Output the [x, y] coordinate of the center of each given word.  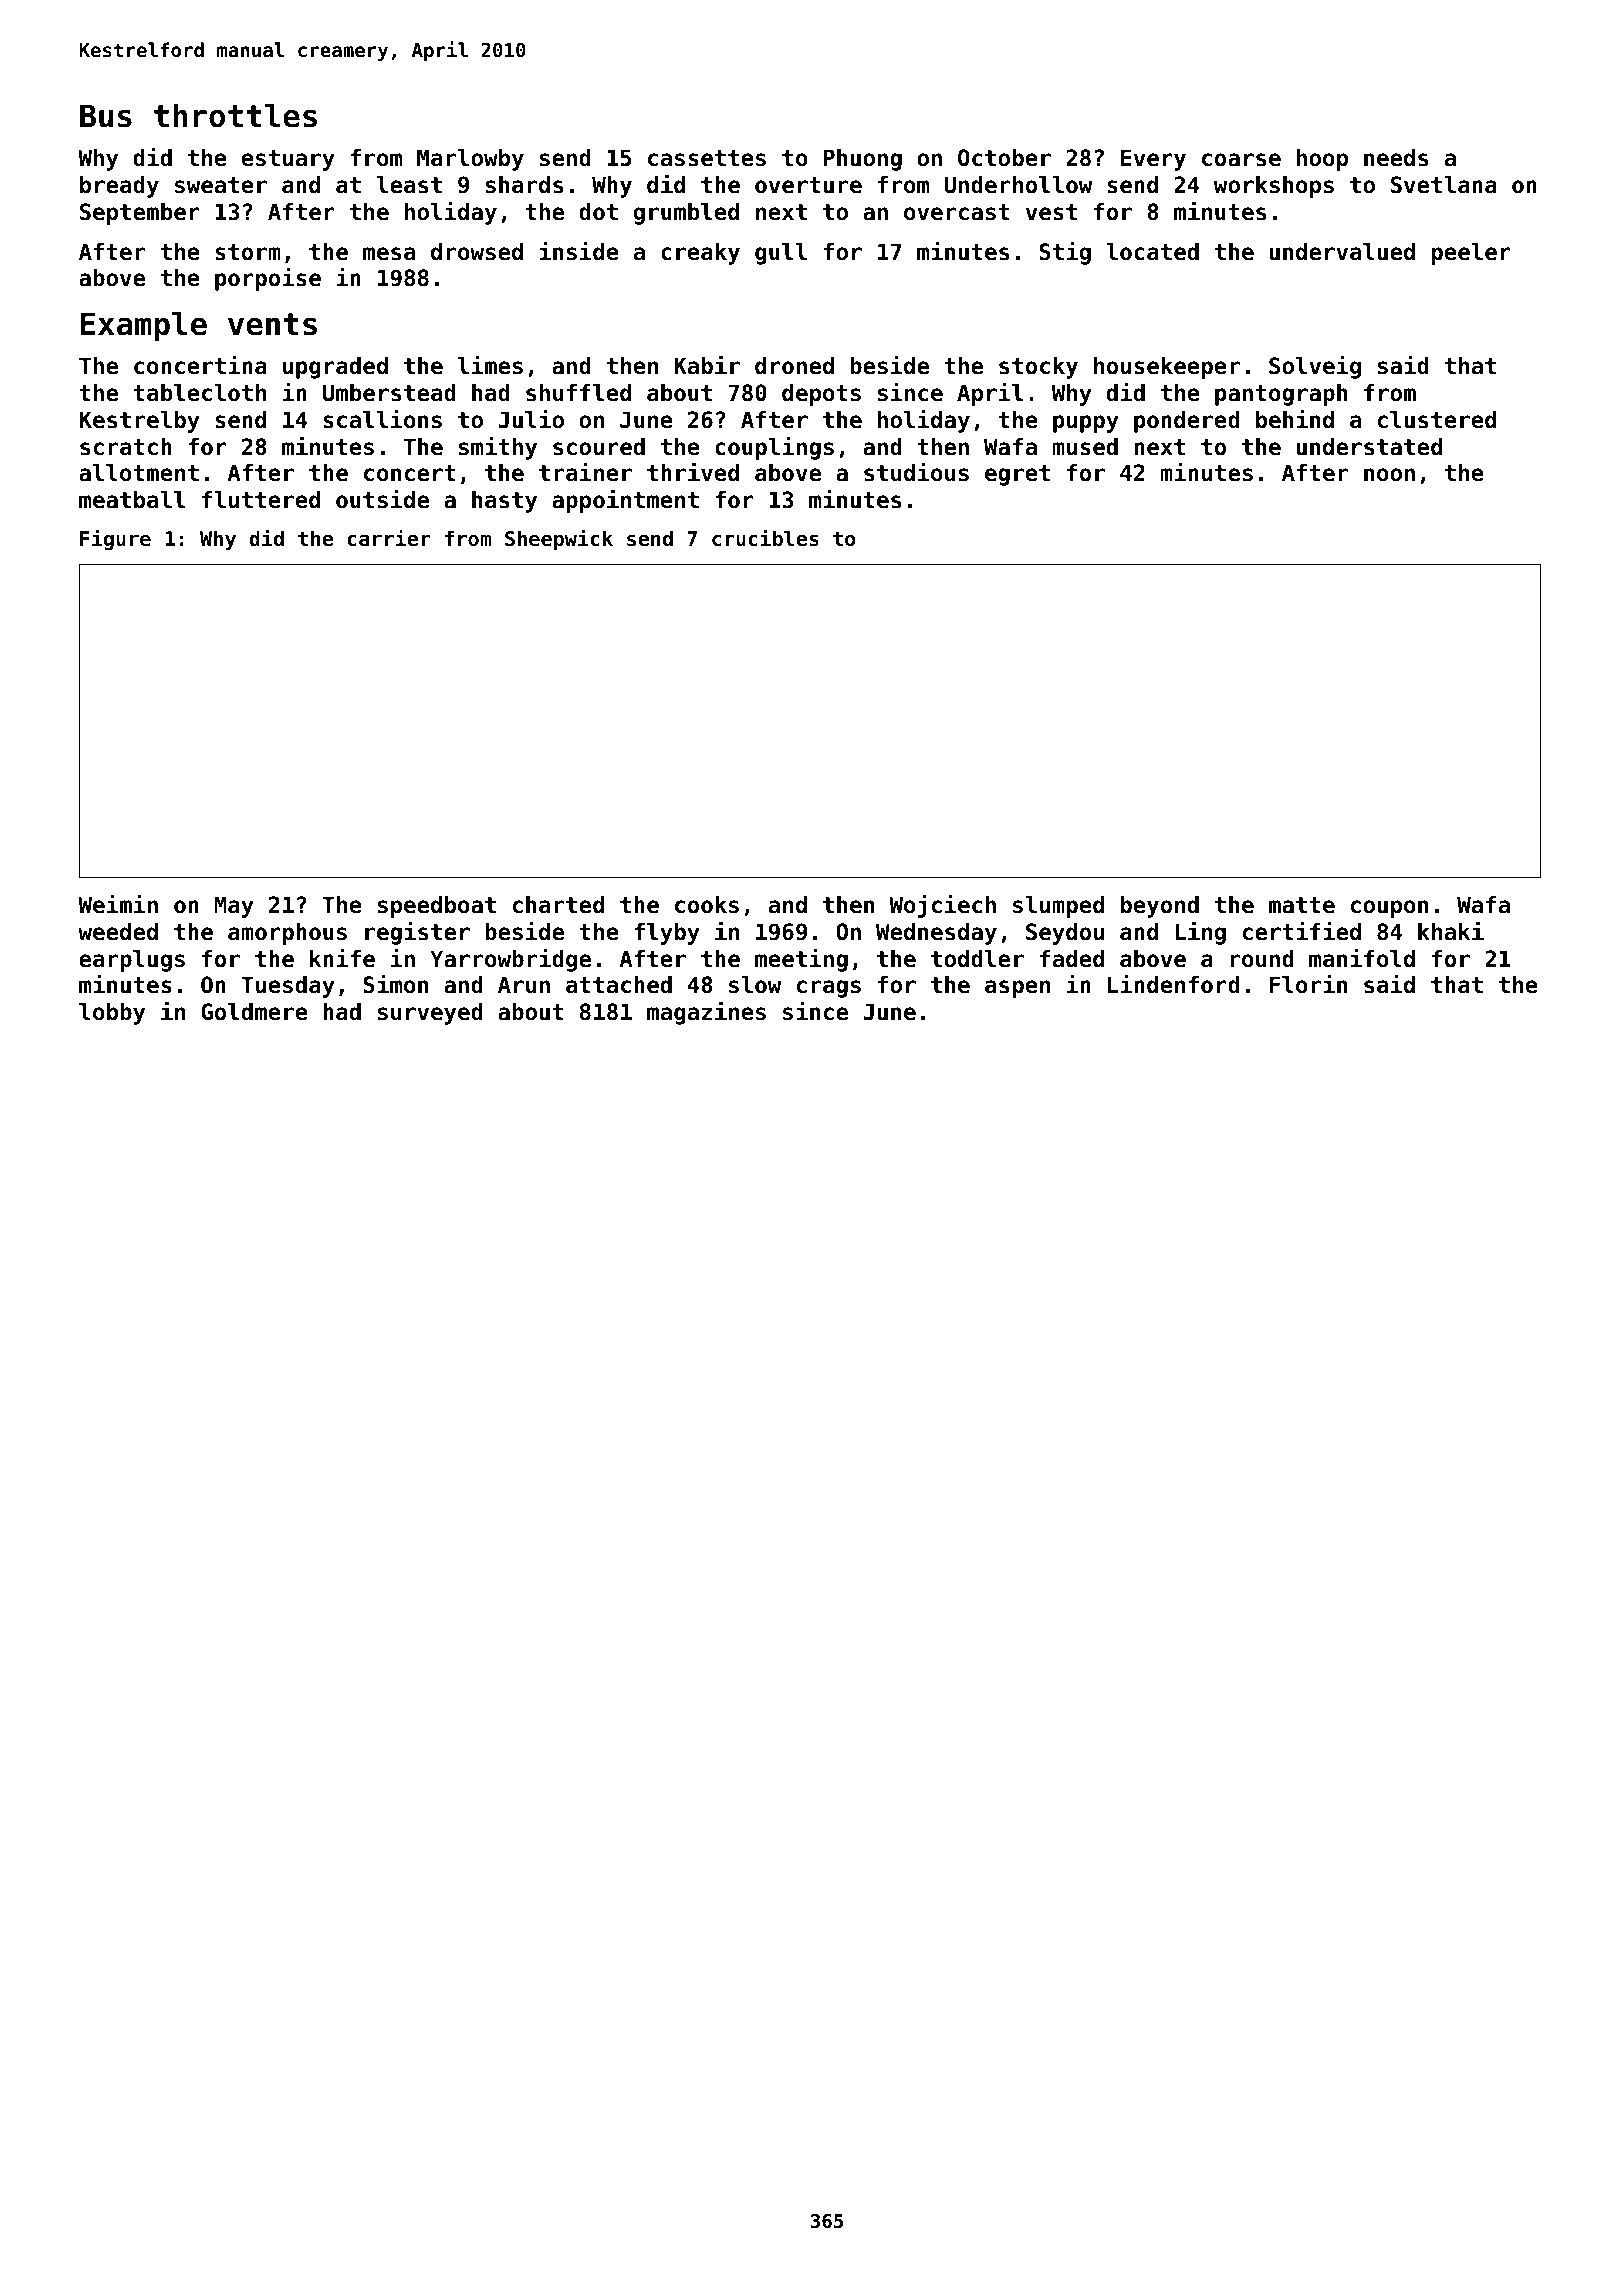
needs [1396, 158]
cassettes [707, 158]
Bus [106, 116]
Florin [1308, 984]
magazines [706, 1013]
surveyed [430, 1014]
